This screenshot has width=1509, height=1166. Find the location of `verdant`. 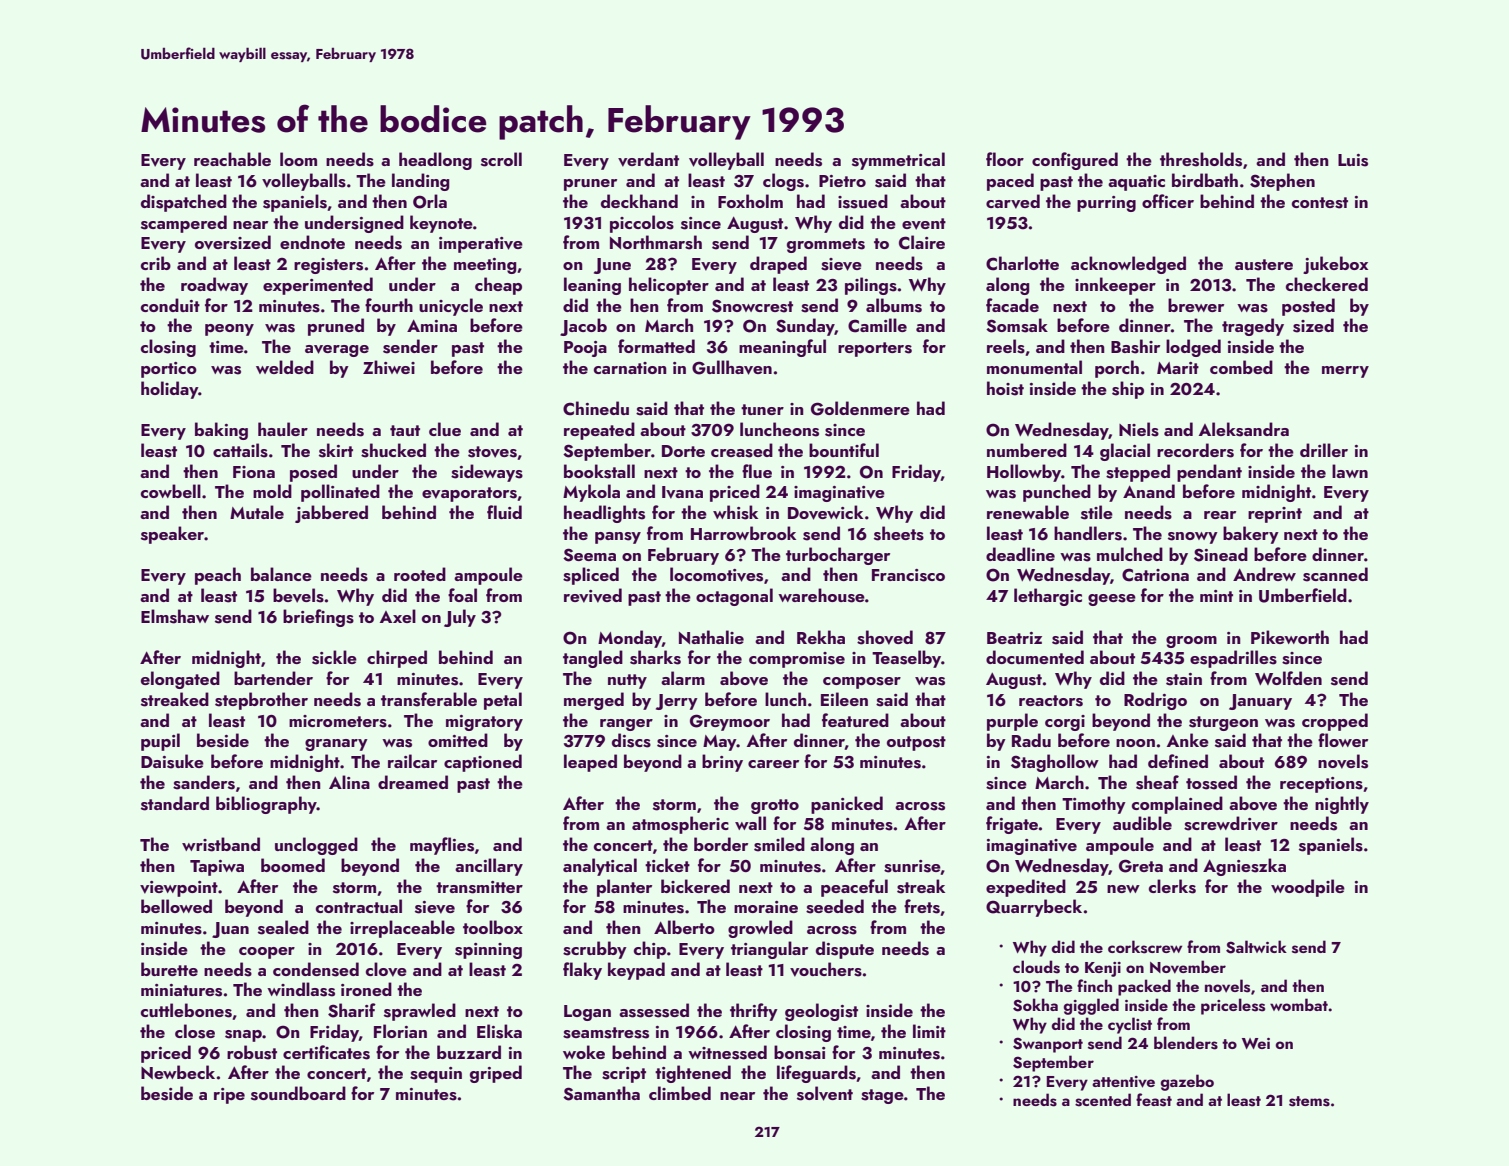

verdant is located at coordinates (648, 159).
